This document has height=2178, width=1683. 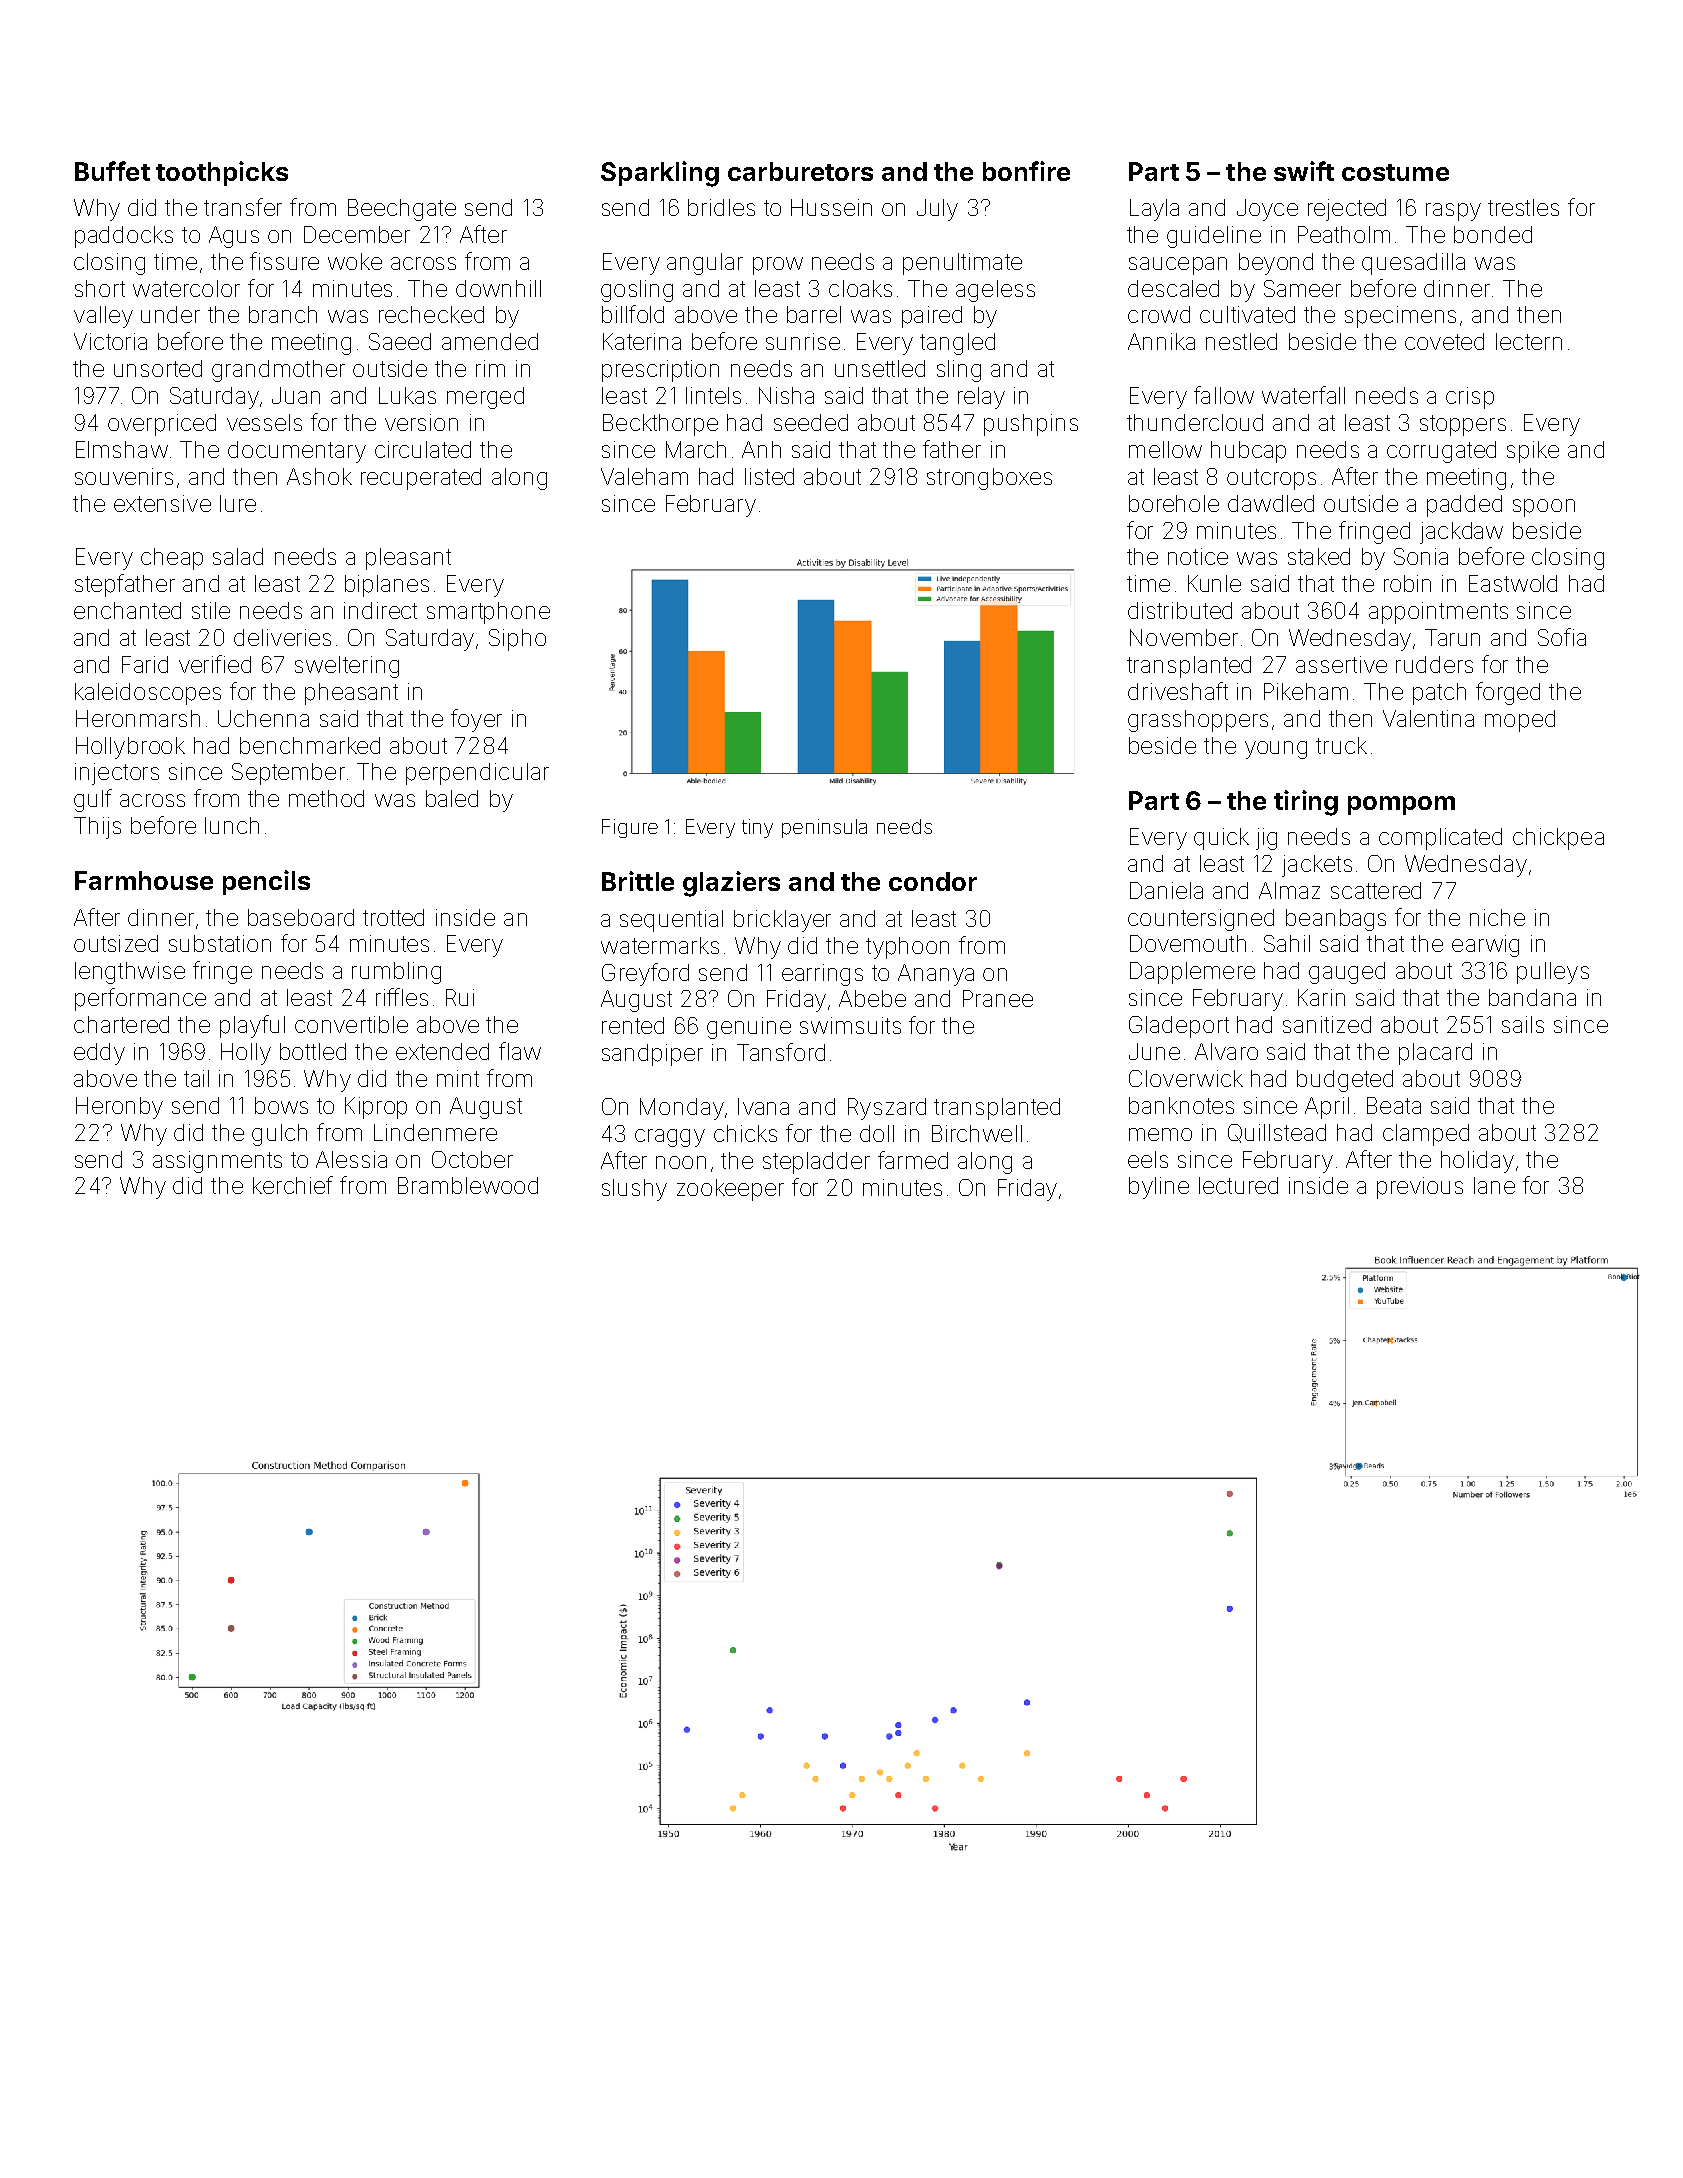 I want to click on slushy, so click(x=634, y=1190).
